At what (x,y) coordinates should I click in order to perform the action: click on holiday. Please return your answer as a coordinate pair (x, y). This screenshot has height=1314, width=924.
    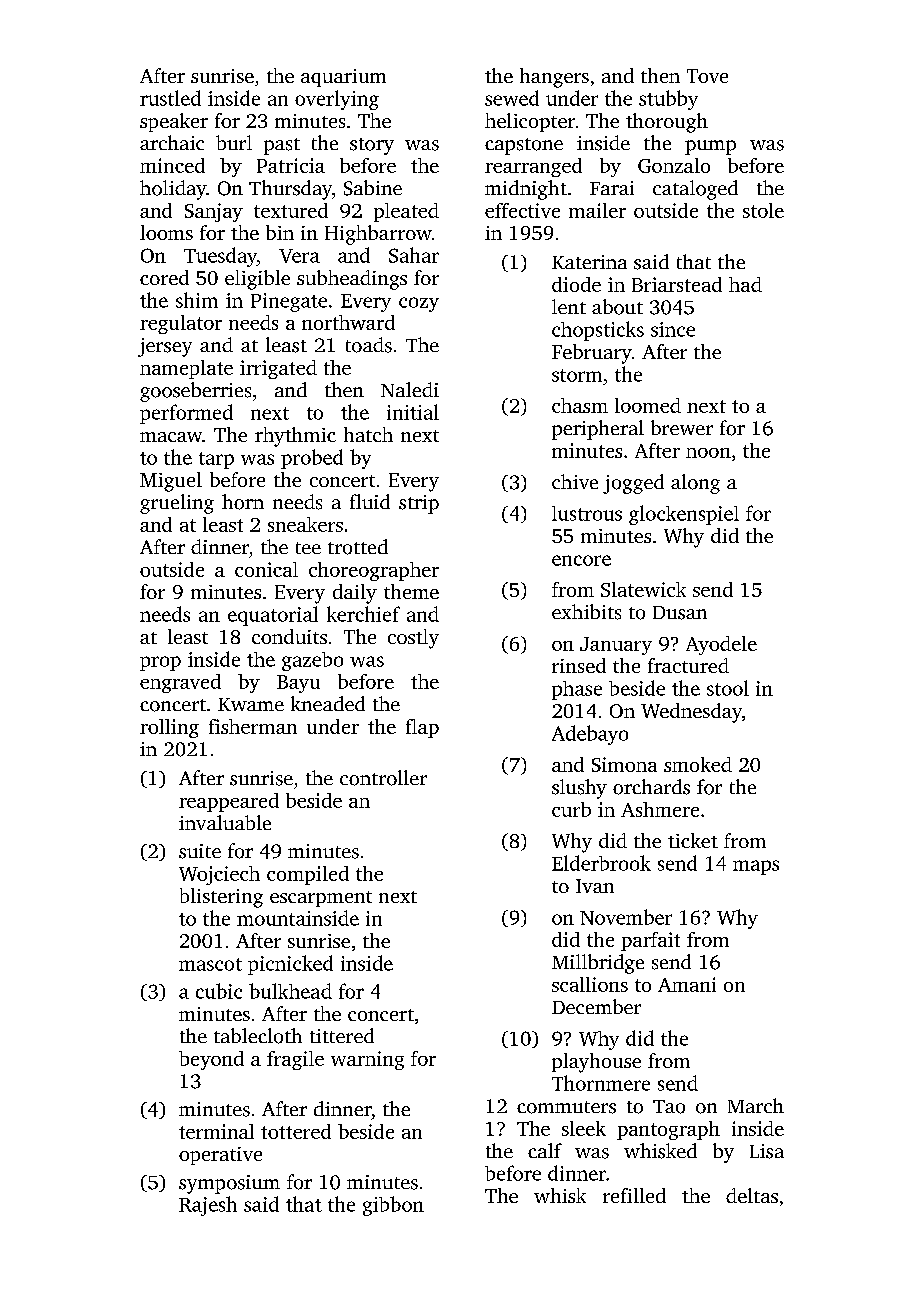
    Looking at the image, I should click on (173, 190).
